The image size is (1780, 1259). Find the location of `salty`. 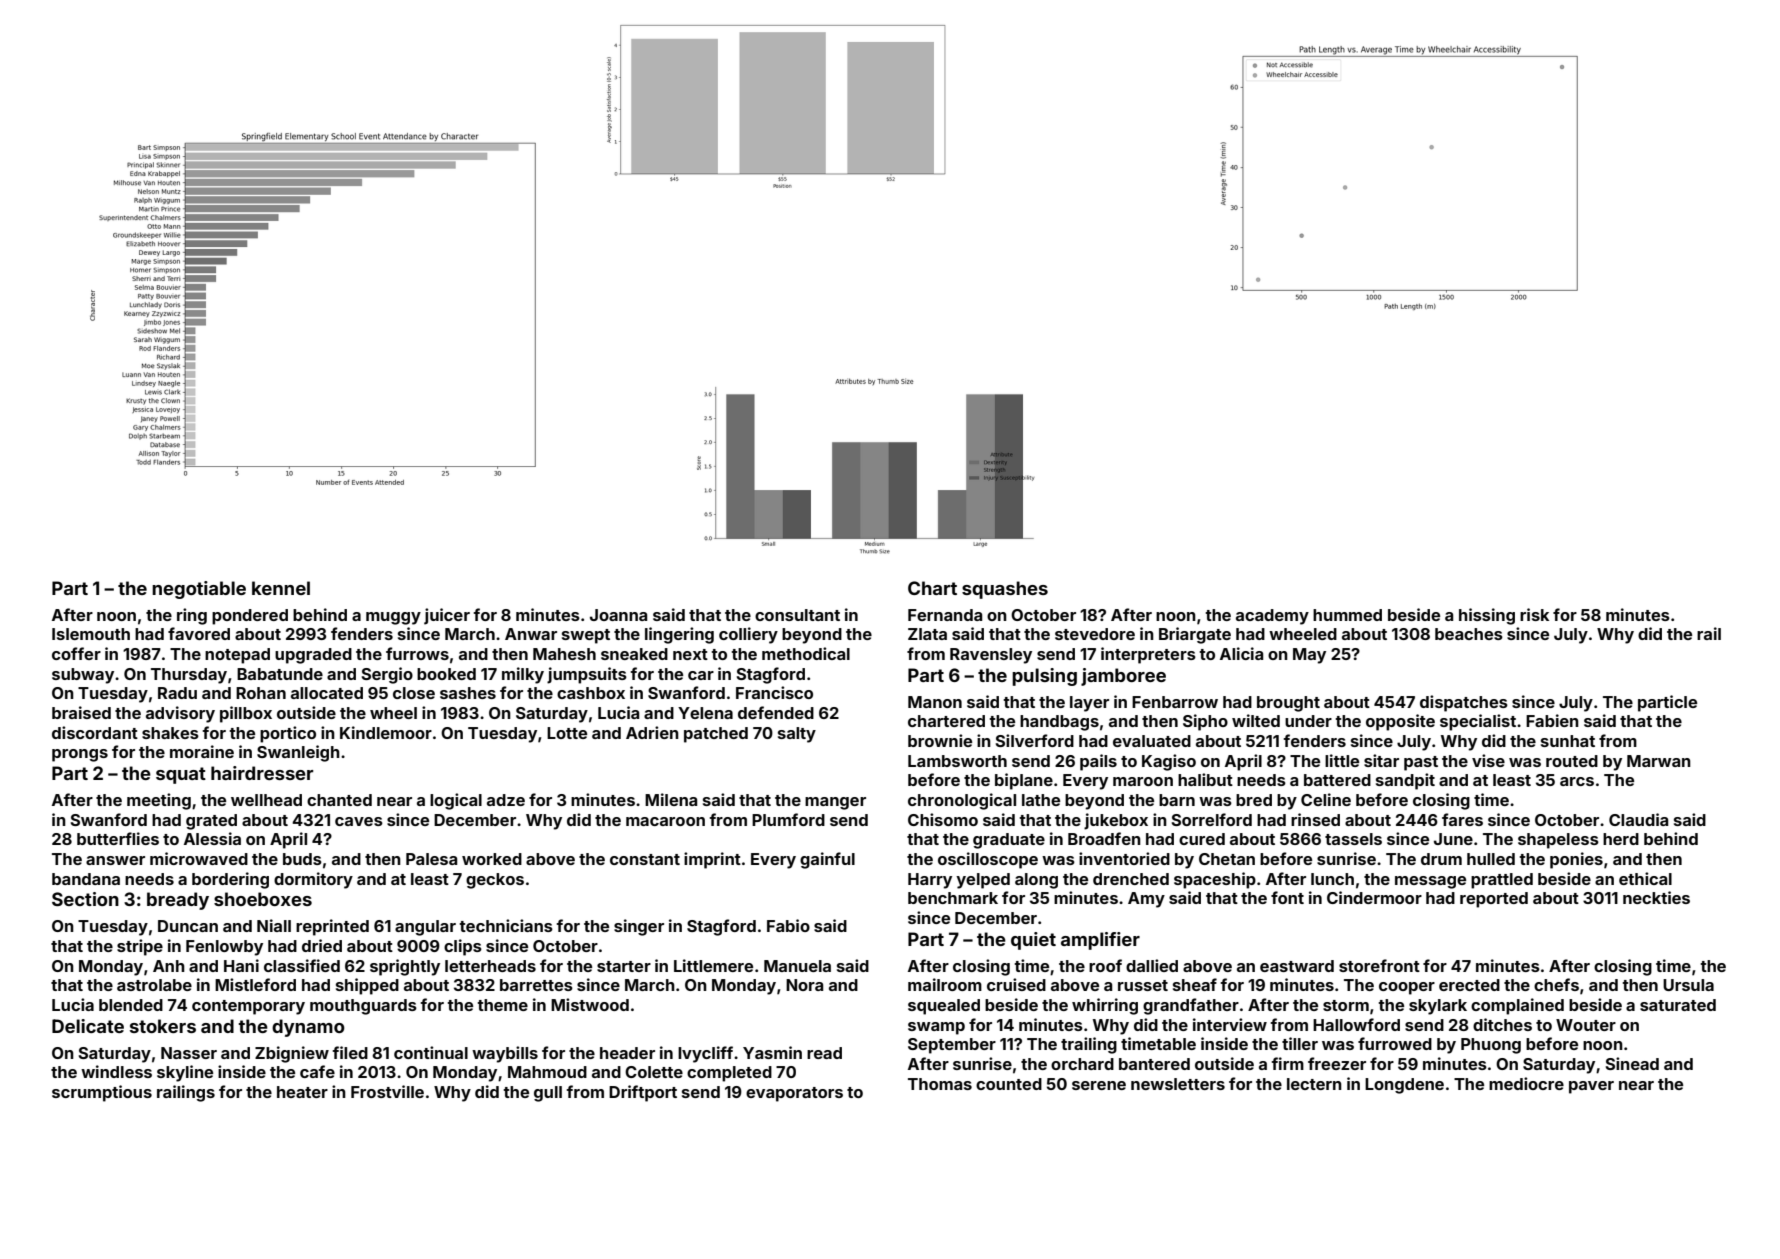

salty is located at coordinates (797, 735).
